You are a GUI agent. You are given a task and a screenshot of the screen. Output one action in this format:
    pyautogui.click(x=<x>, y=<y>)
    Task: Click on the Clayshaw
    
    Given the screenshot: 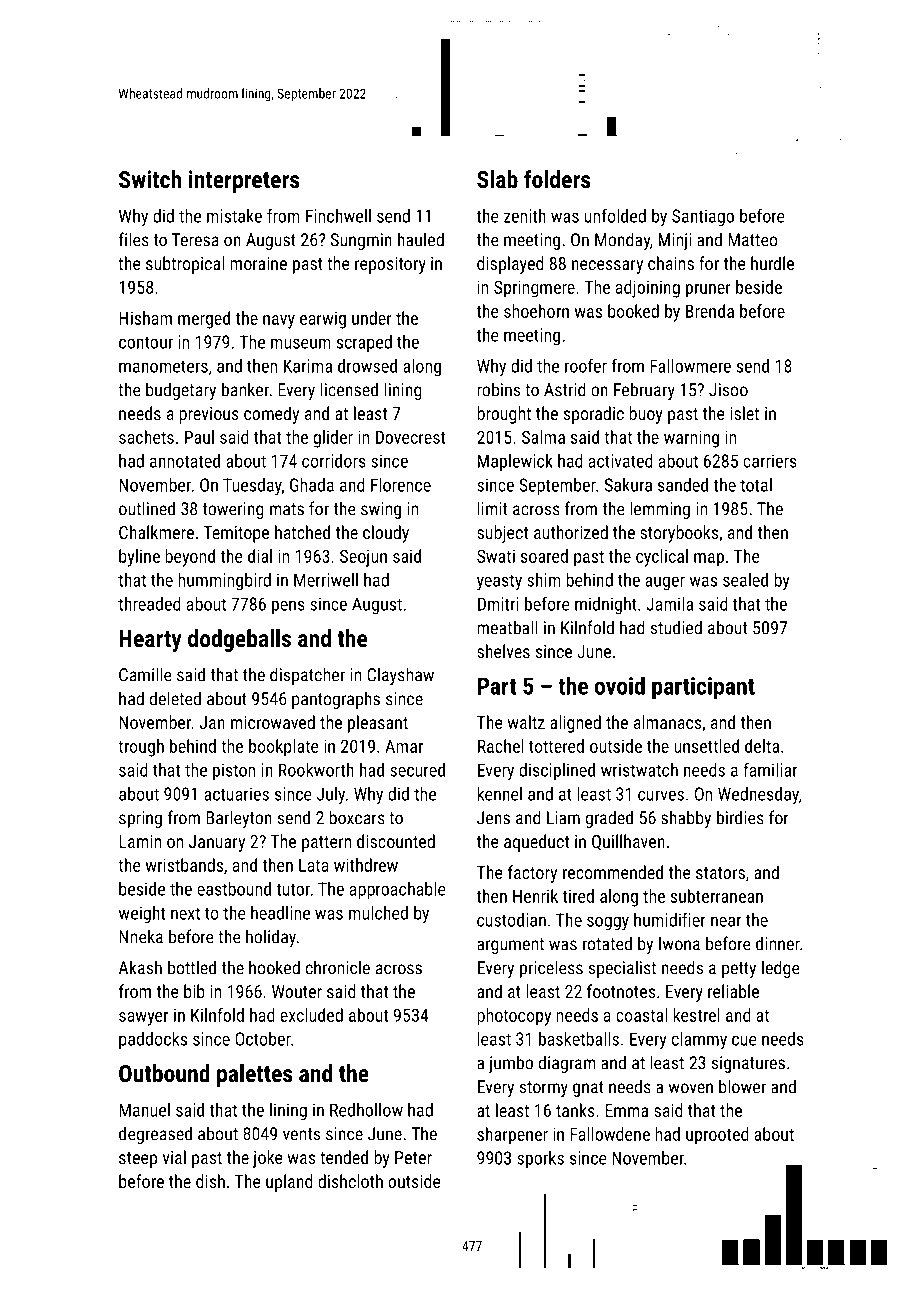 What is the action you would take?
    pyautogui.click(x=400, y=676)
